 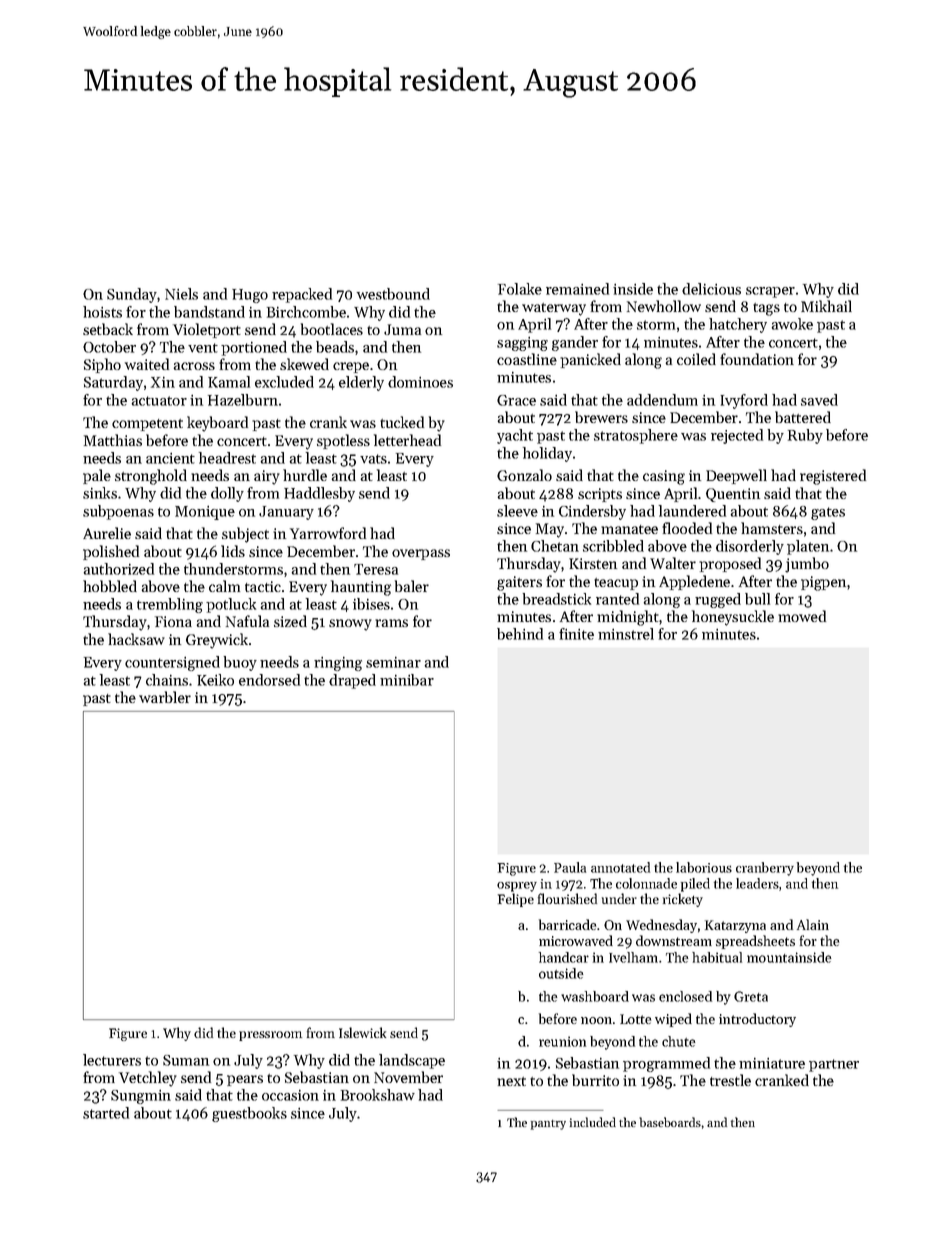 I want to click on pressroom, so click(x=270, y=1036).
